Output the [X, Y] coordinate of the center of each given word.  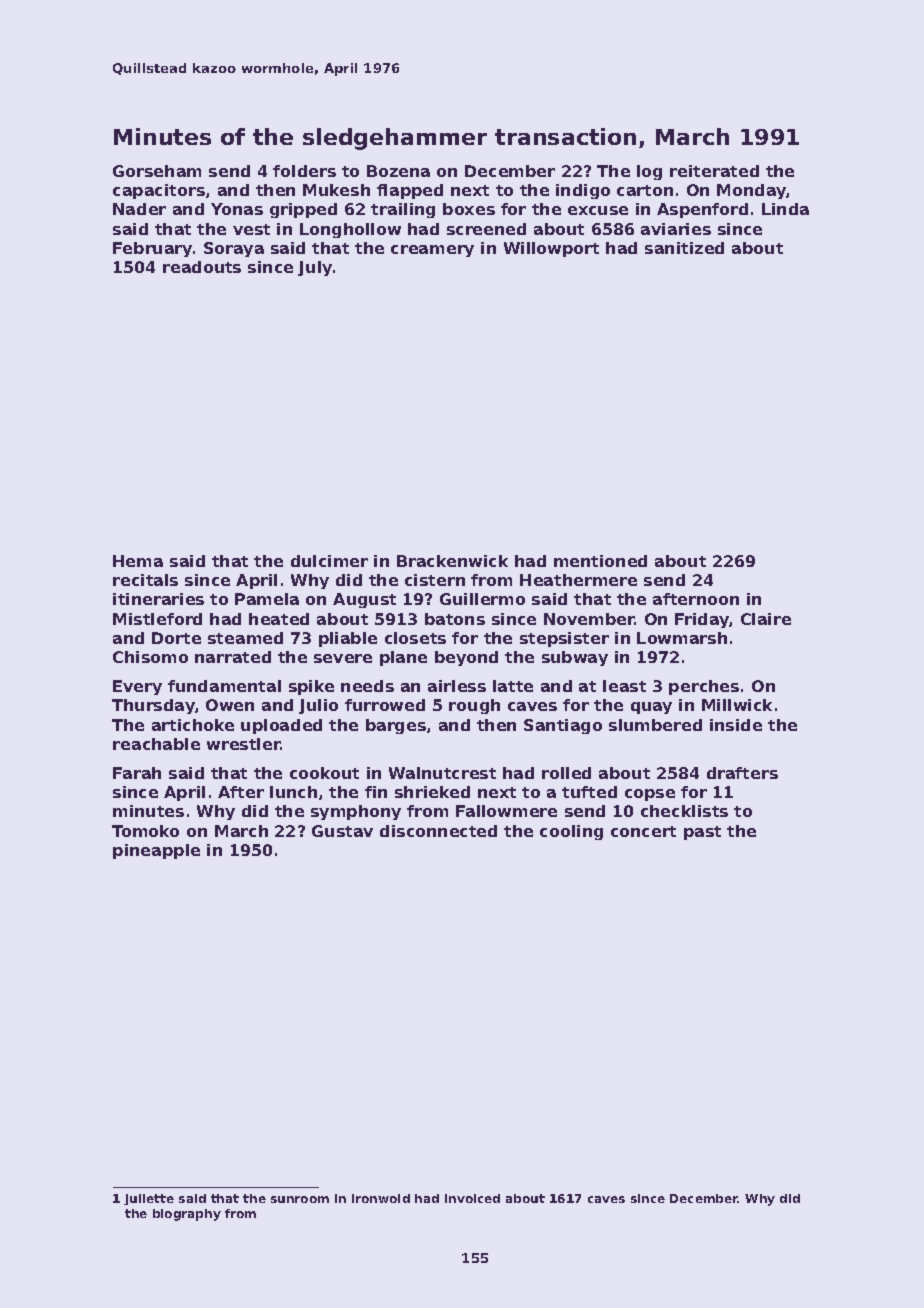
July [315, 268]
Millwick [737, 705]
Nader [139, 209]
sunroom [300, 1199]
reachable [156, 744]
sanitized [684, 248]
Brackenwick [452, 561]
